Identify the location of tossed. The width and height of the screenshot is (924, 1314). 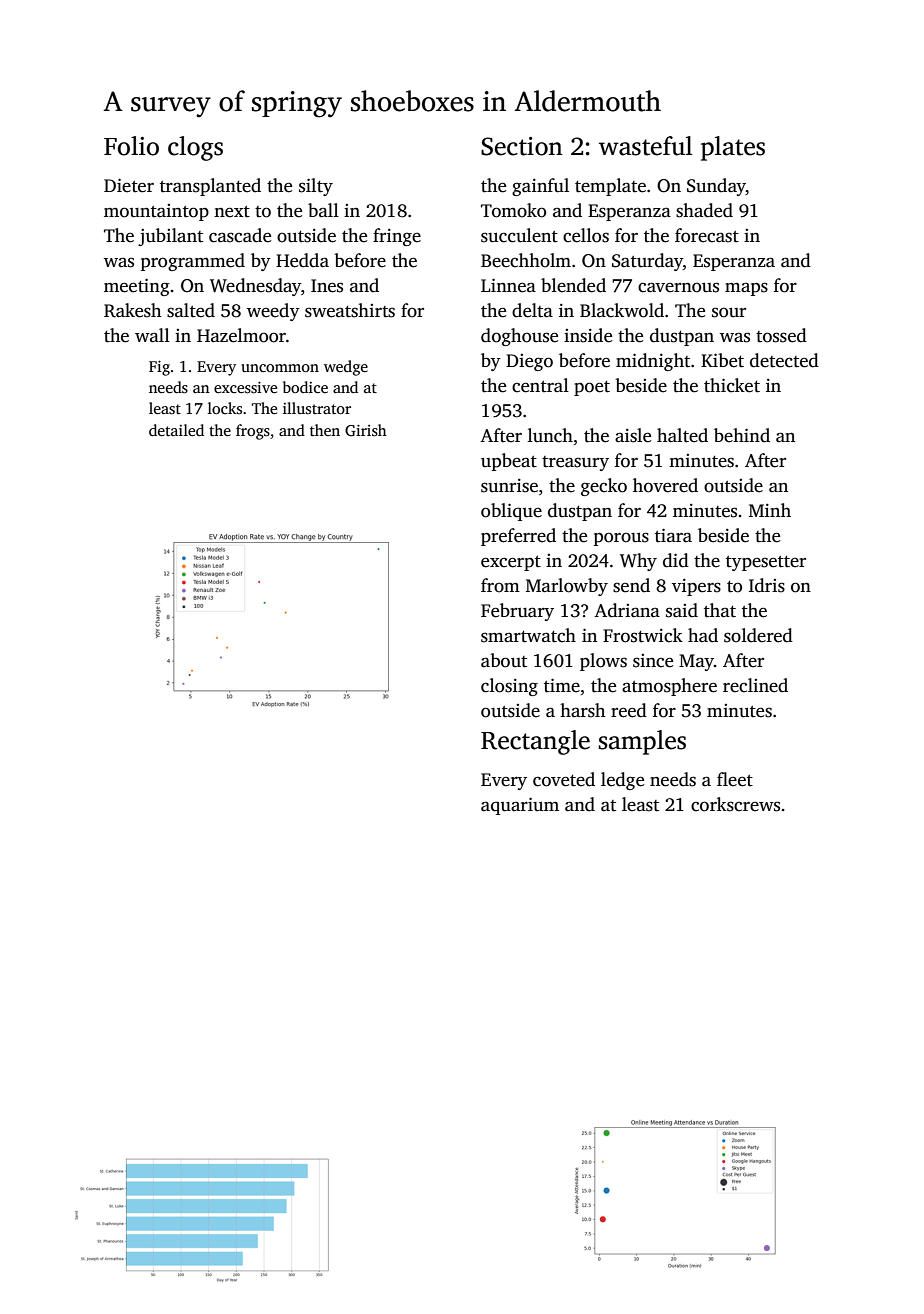
(781, 335).
